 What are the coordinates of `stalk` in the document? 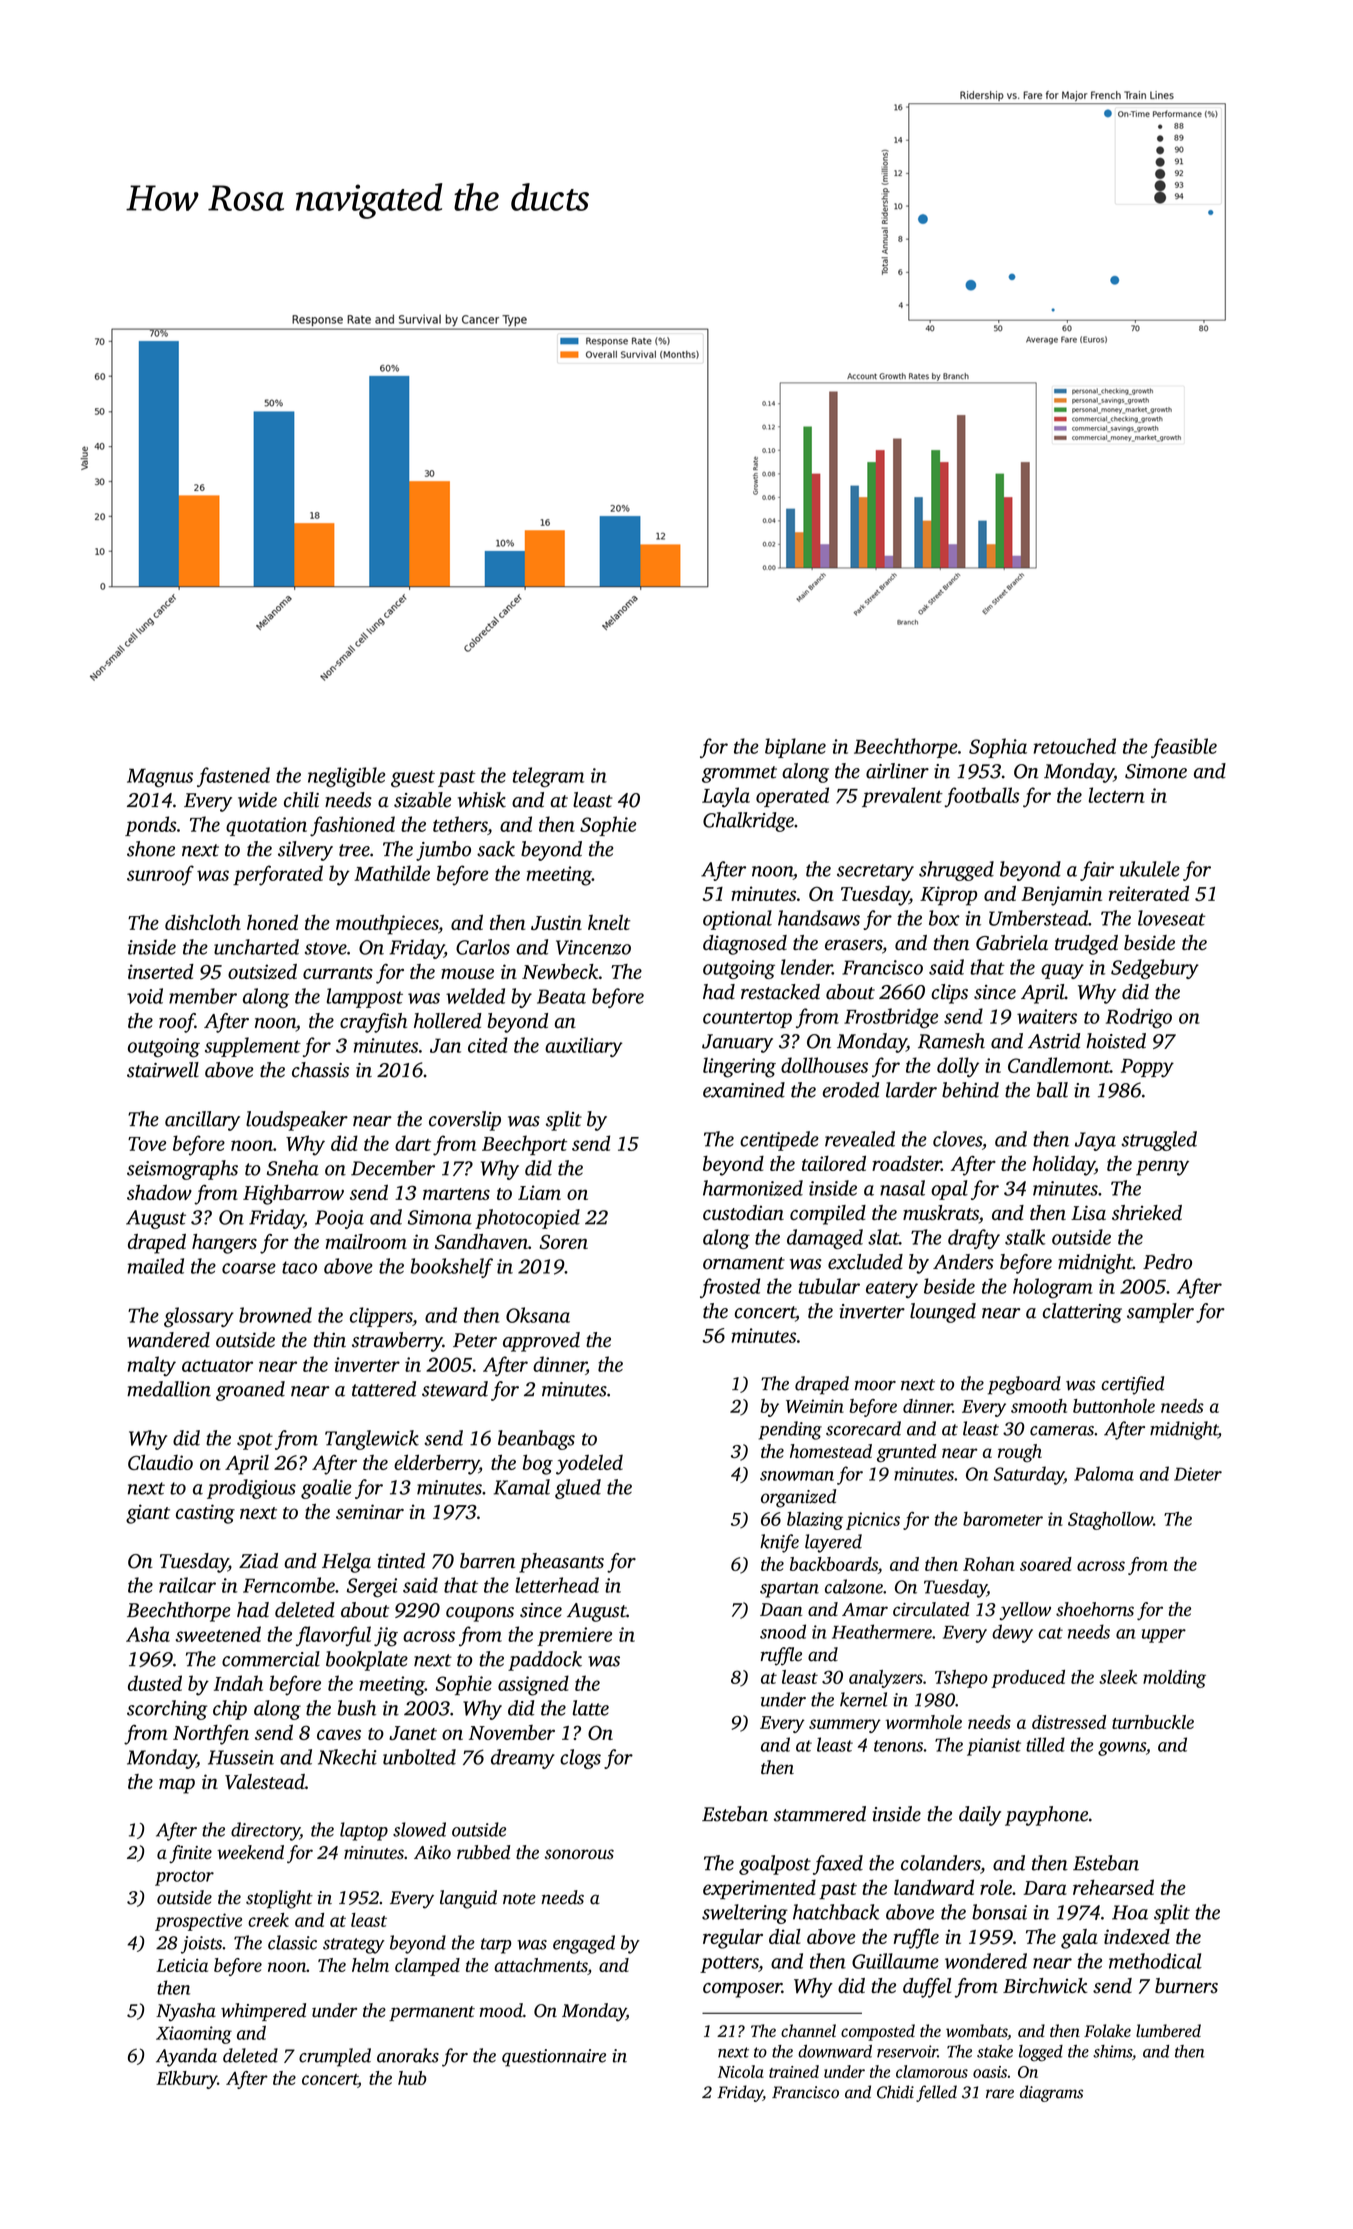 It's located at (1025, 1237).
